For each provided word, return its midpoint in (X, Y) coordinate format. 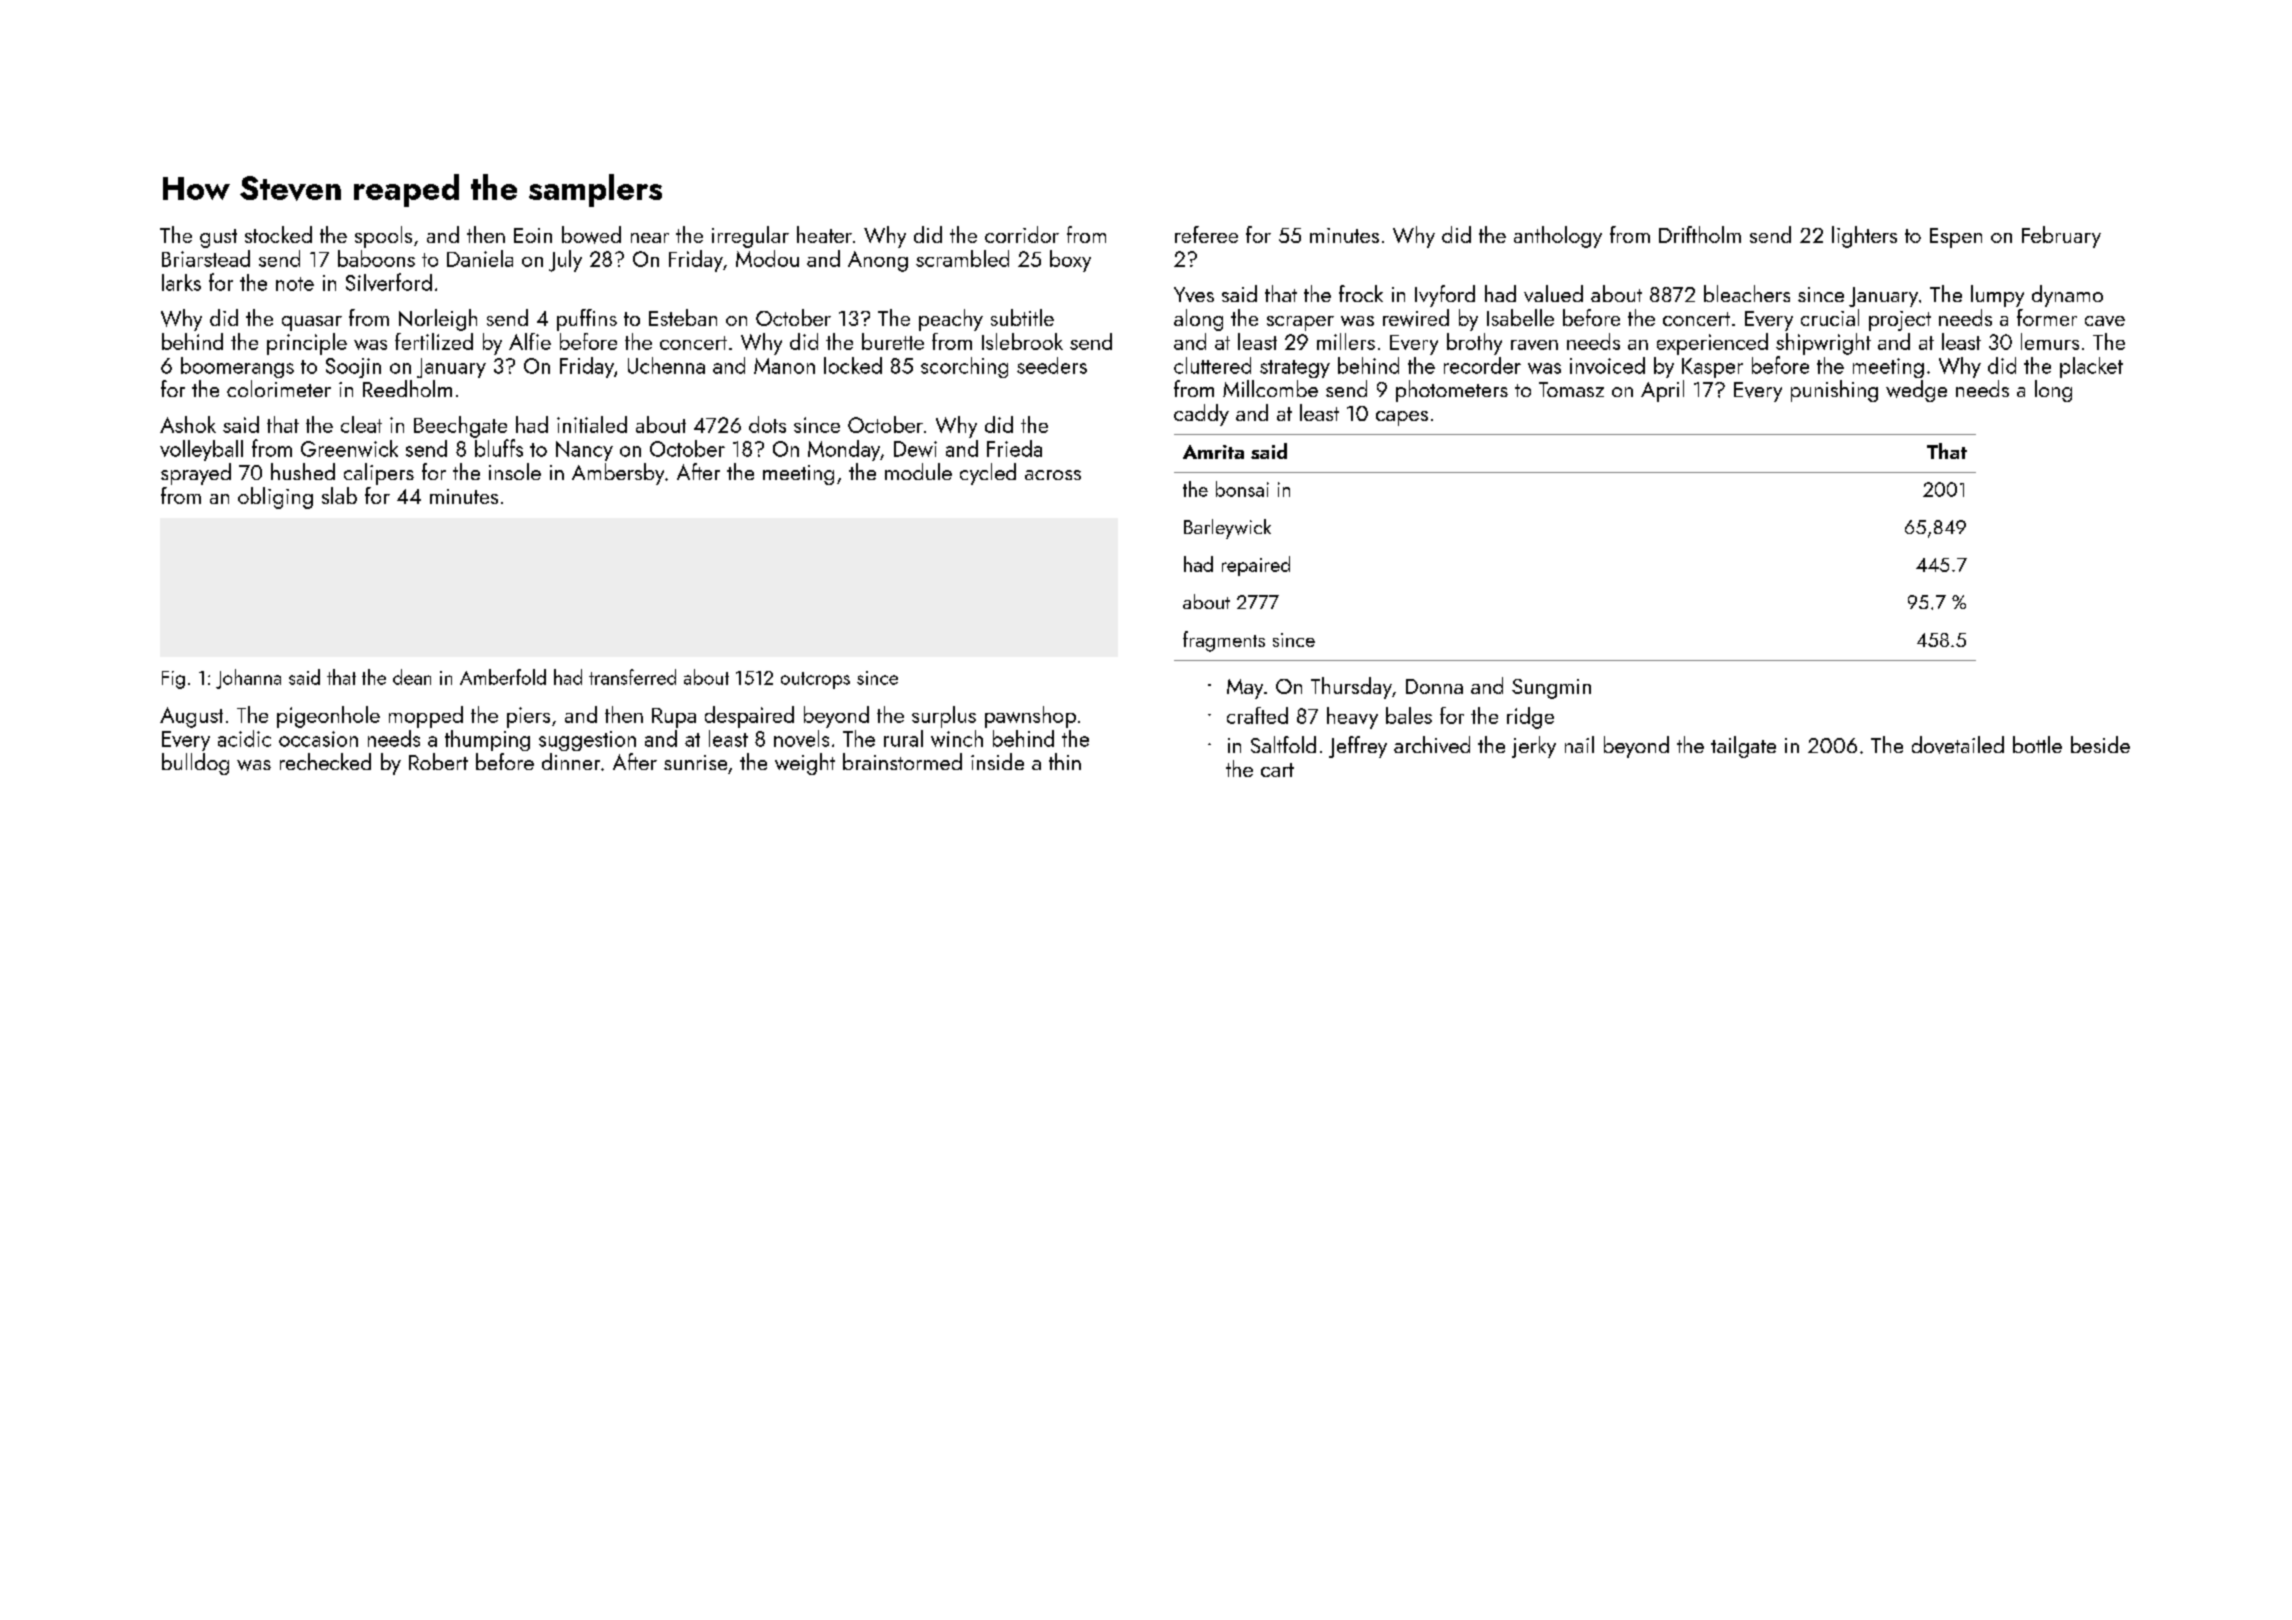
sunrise (695, 762)
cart (1277, 770)
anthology (1558, 237)
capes (1402, 418)
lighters (1864, 237)
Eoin (533, 235)
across (1053, 475)
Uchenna (666, 365)
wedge (1916, 391)
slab (339, 495)
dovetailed (1958, 745)
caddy (1201, 415)
